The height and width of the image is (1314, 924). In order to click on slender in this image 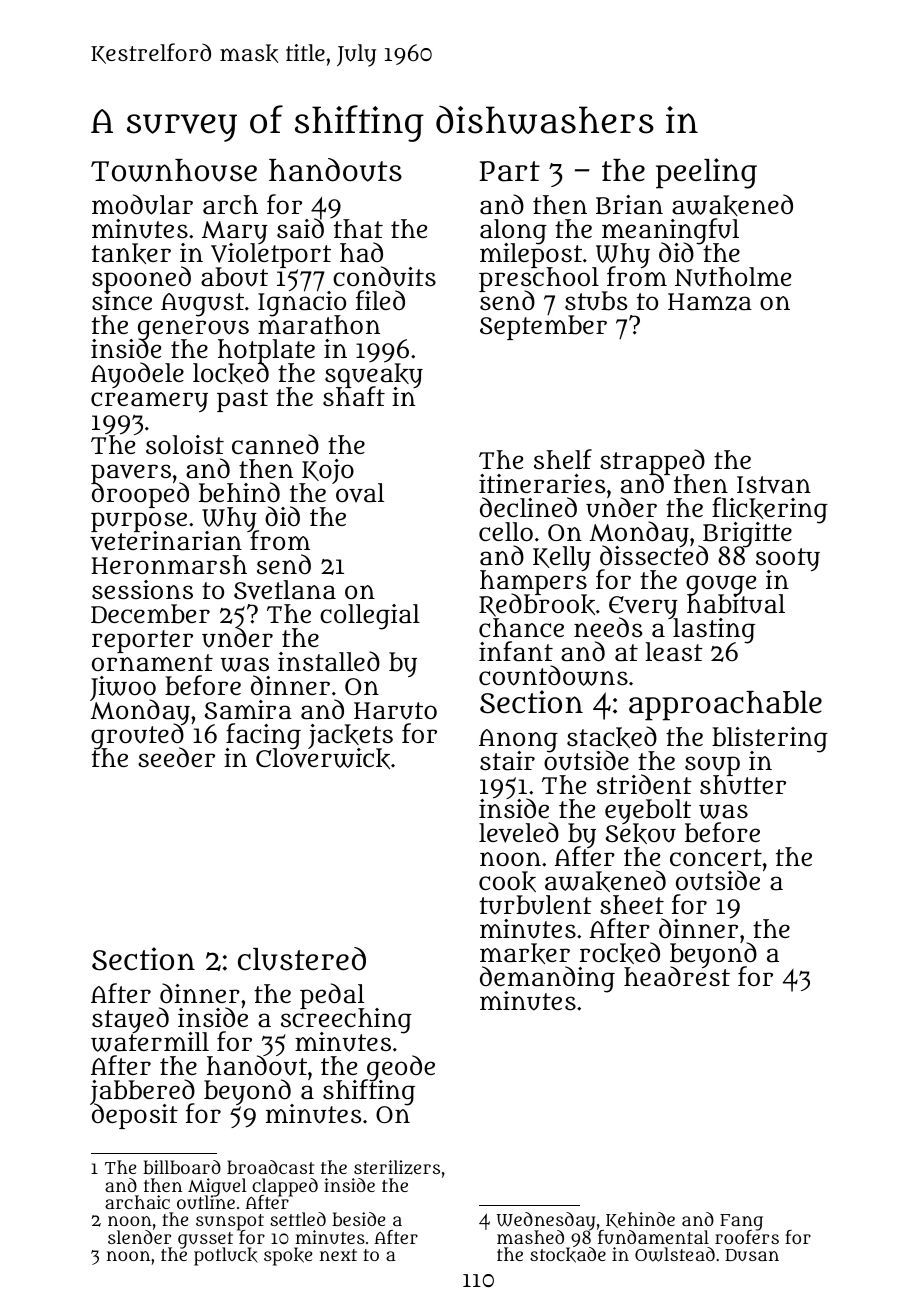, I will do `click(139, 1237)`.
